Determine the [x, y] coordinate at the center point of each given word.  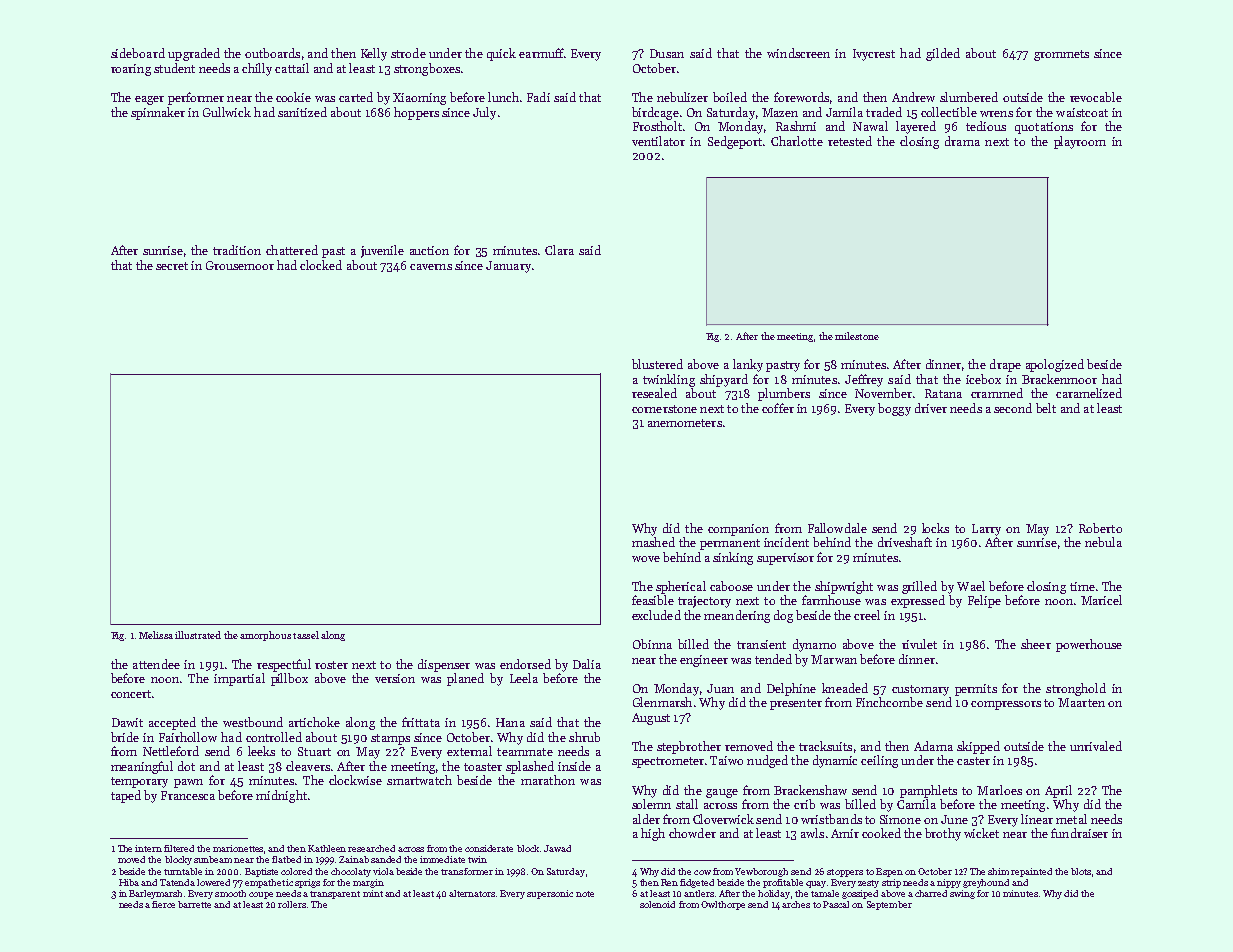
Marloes [999, 790]
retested [850, 141]
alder [646, 819]
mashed [653, 542]
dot [186, 766]
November [883, 393]
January [508, 267]
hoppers [416, 113]
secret [172, 266]
